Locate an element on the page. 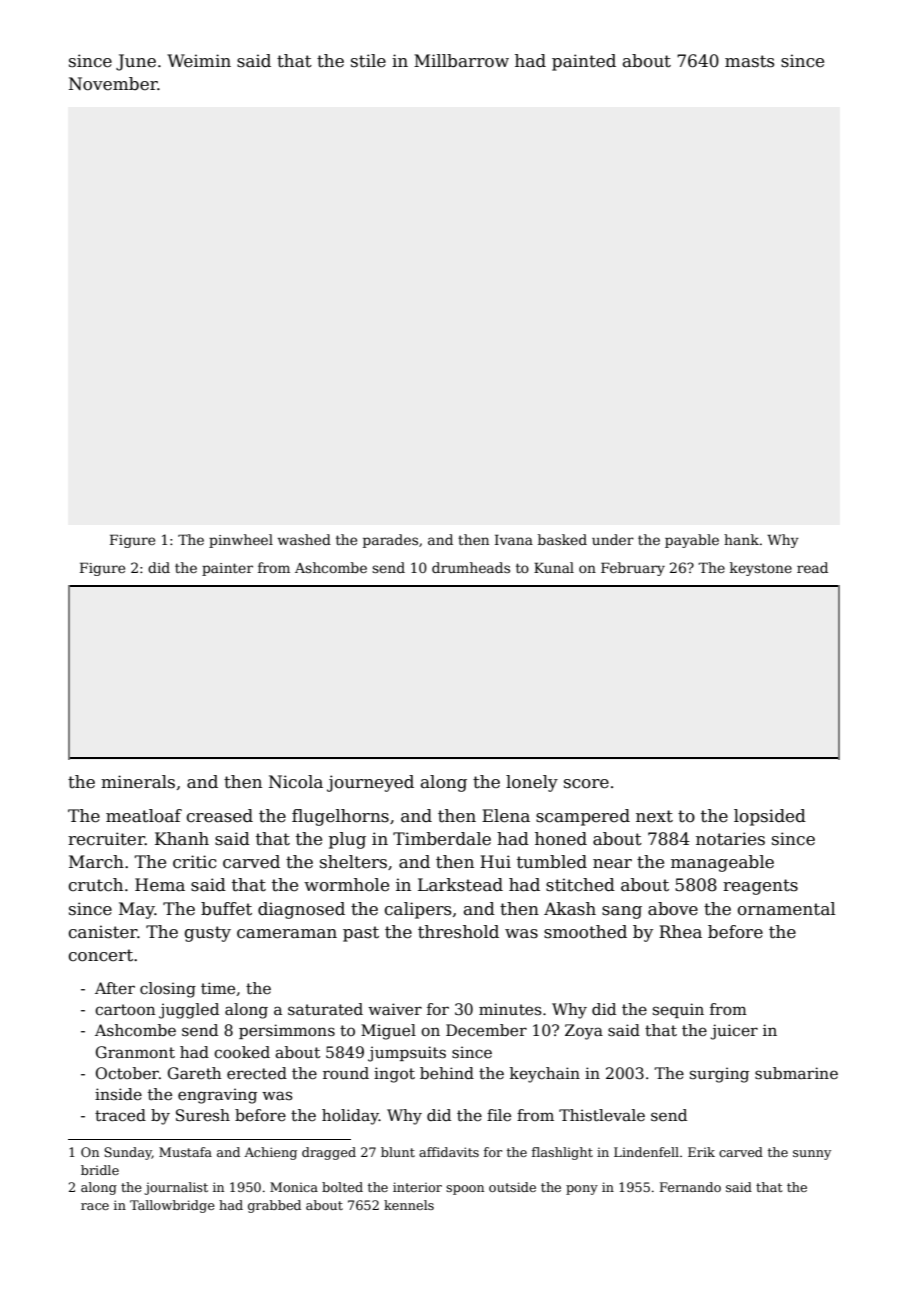  masts is located at coordinates (749, 61).
